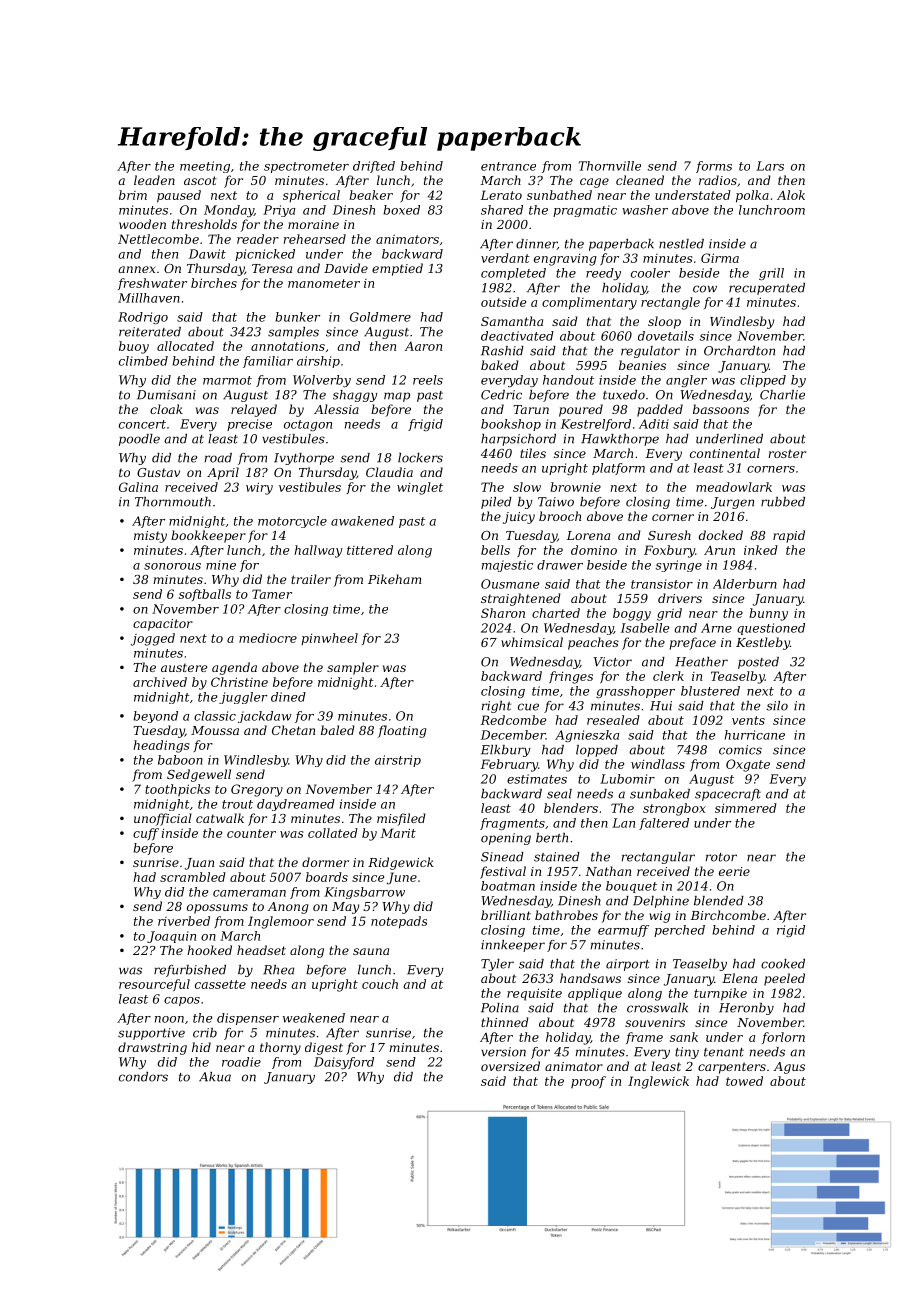 This screenshot has width=924, height=1308. What do you see at coordinates (658, 858) in the screenshot?
I see `rectangular` at bounding box center [658, 858].
